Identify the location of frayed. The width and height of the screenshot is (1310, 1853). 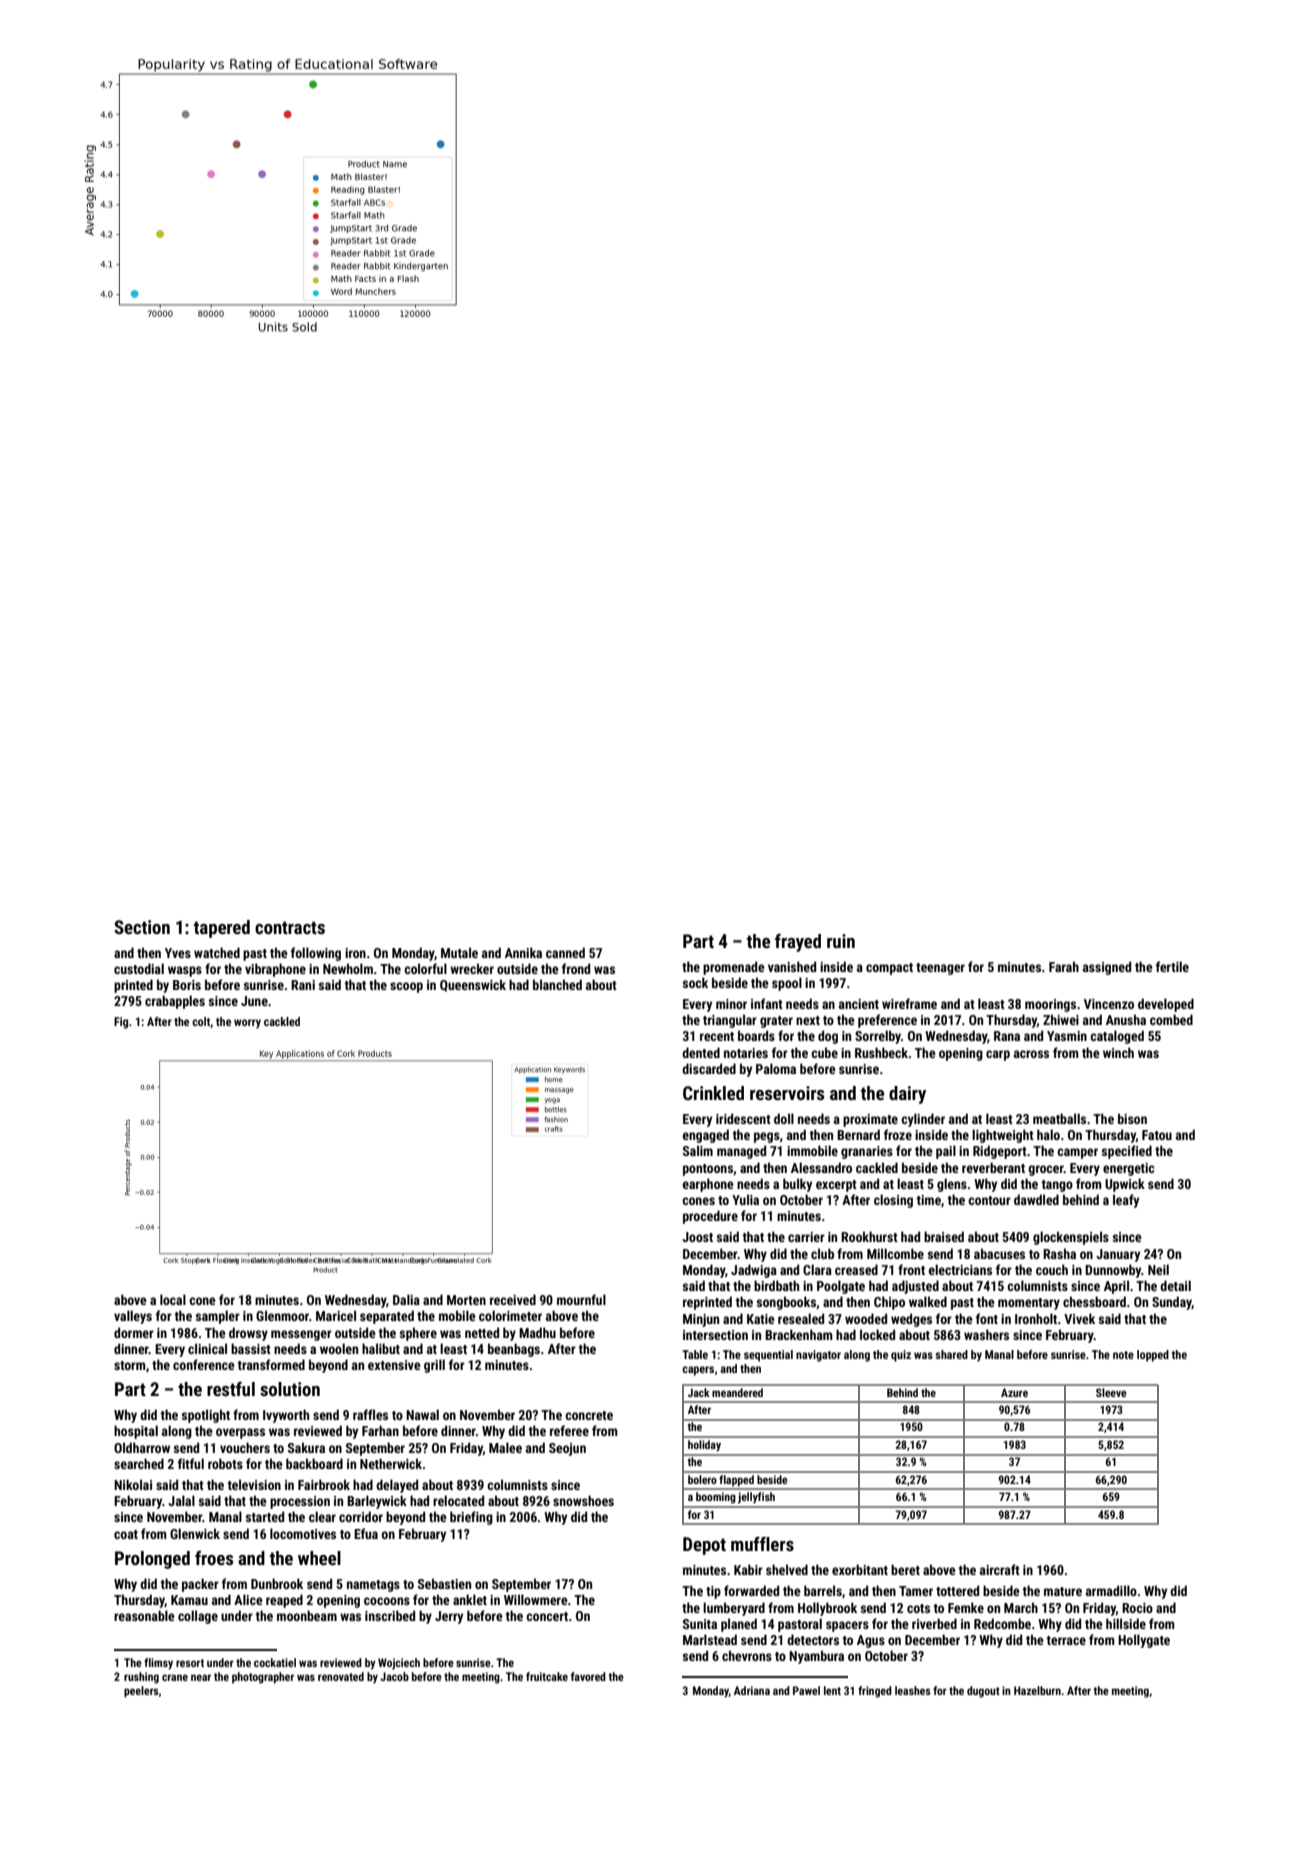
(798, 943).
